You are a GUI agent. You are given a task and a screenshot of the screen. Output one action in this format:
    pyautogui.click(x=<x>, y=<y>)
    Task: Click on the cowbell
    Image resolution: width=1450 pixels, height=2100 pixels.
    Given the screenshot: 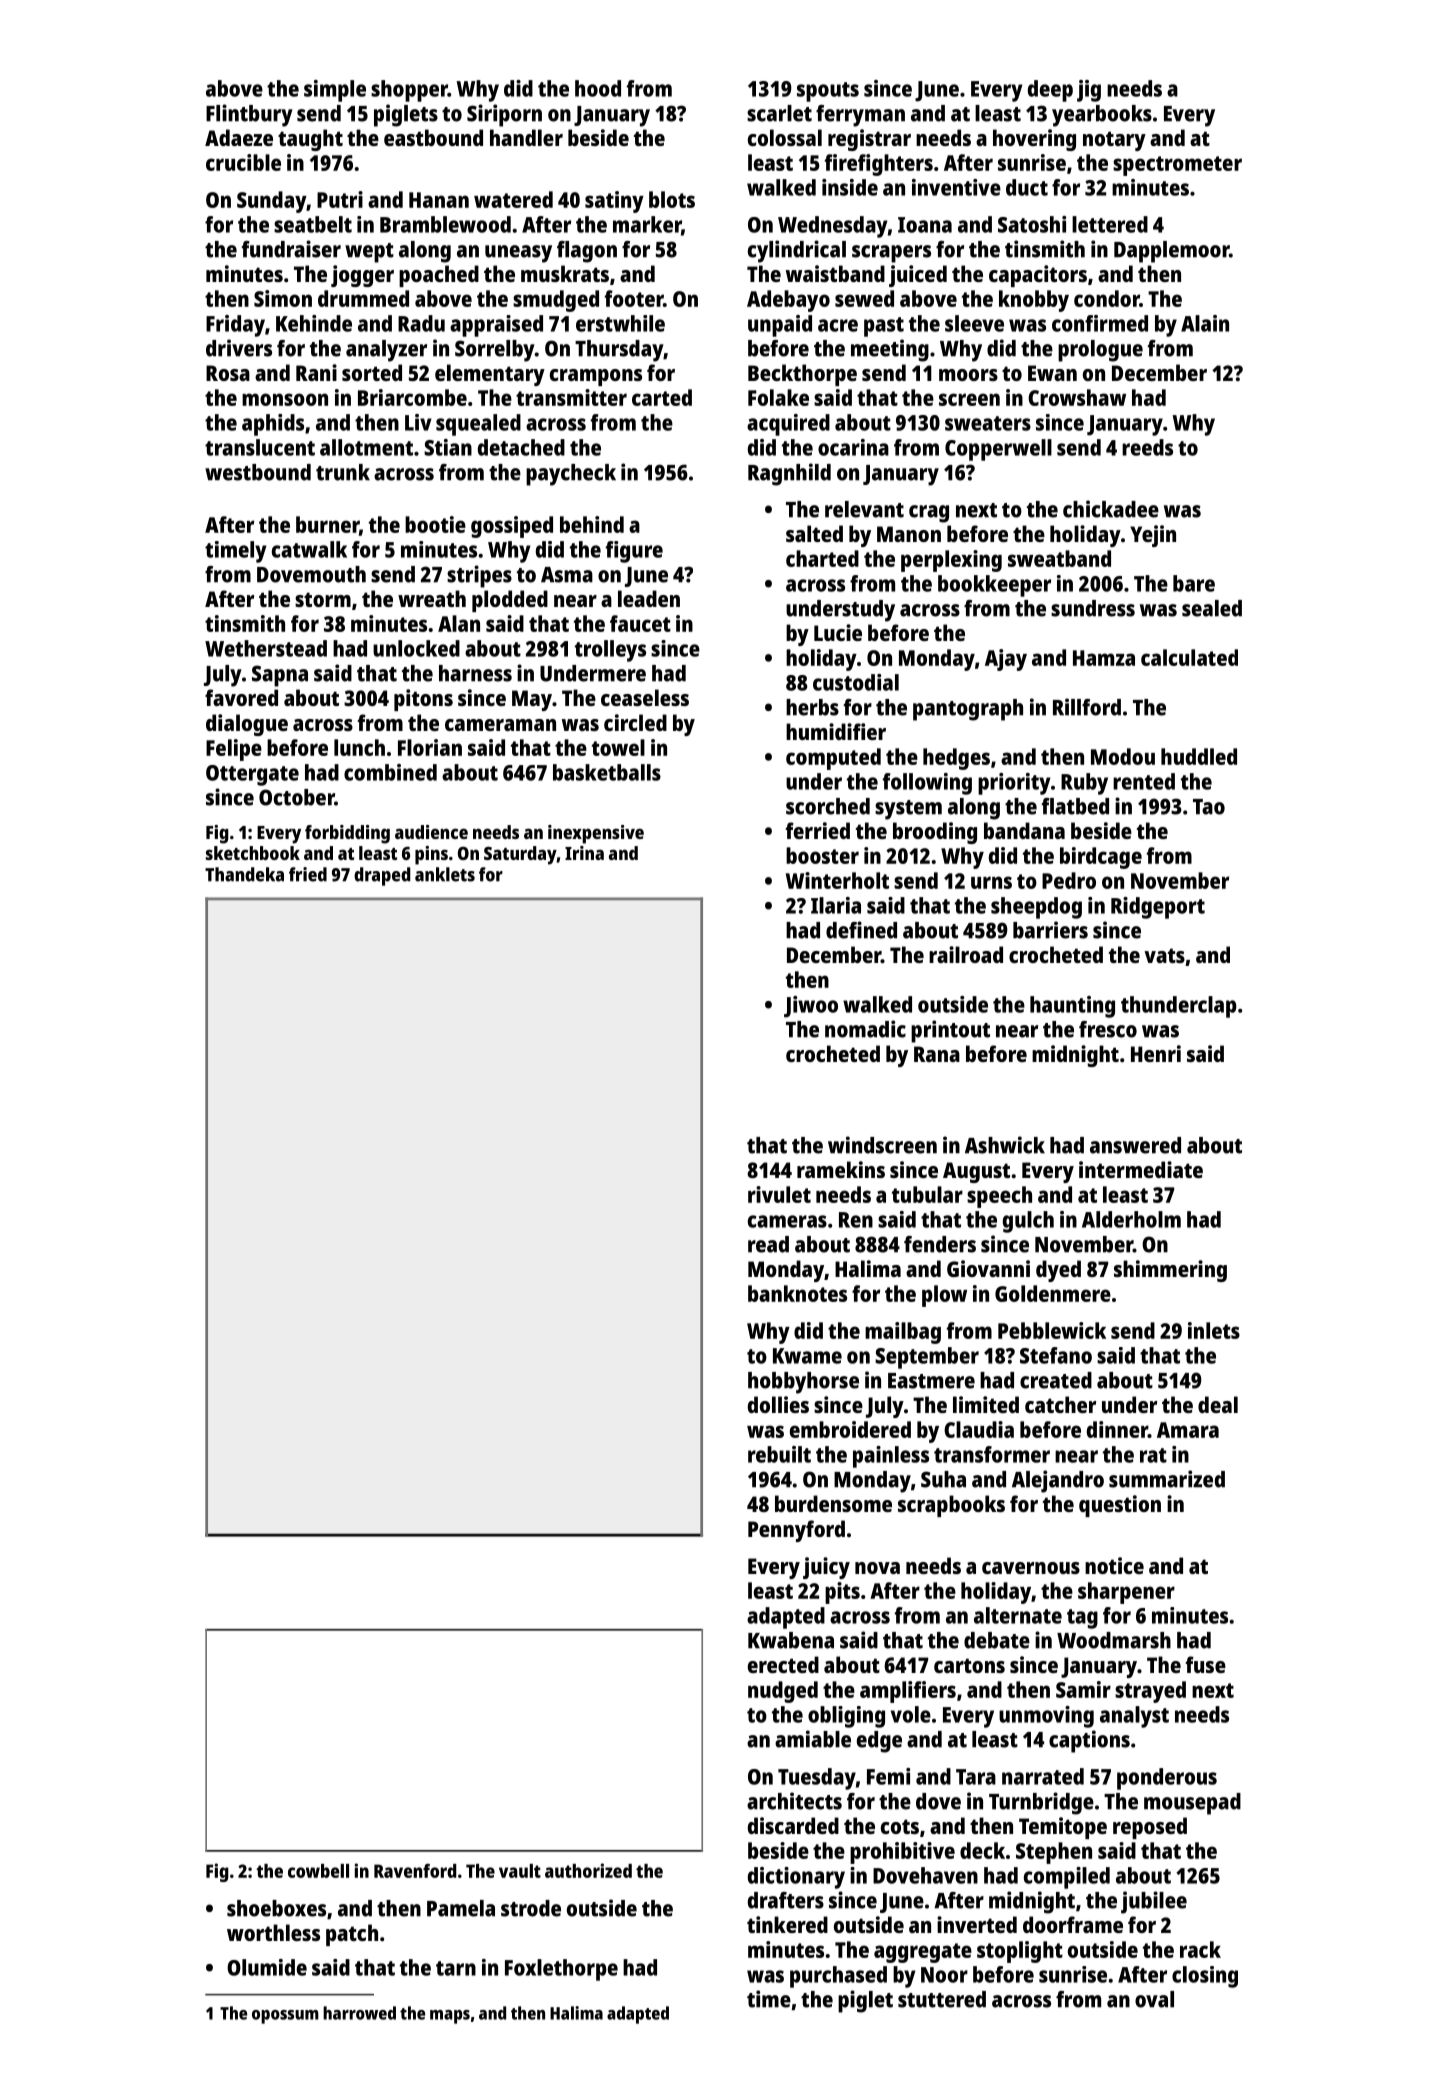 What is the action you would take?
    pyautogui.click(x=318, y=1871)
